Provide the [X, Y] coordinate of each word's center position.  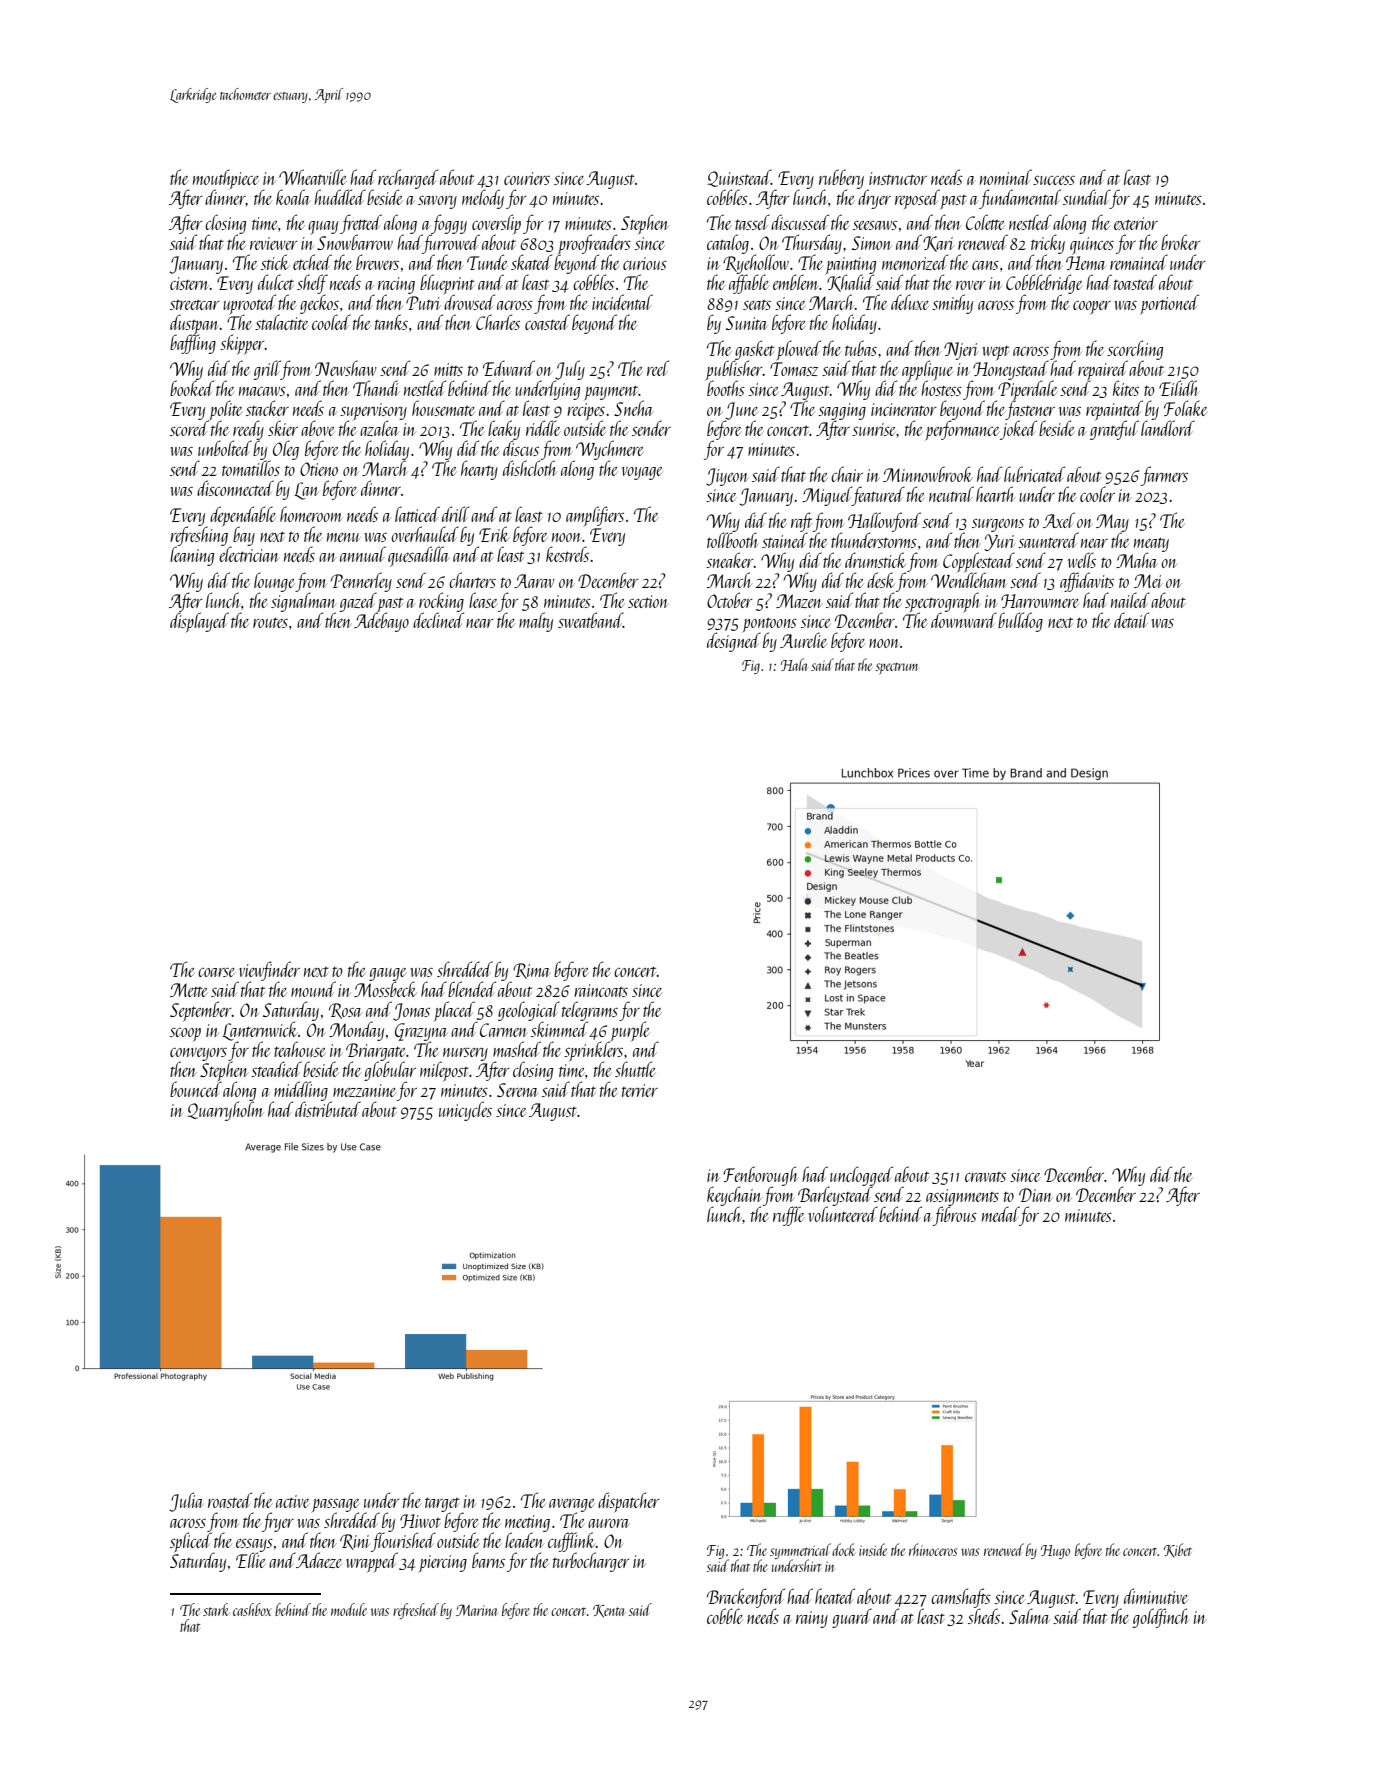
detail [1131, 620]
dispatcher [629, 1502]
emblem [795, 282]
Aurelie [803, 640]
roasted [230, 1500]
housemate [443, 408]
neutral [951, 494]
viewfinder [269, 971]
